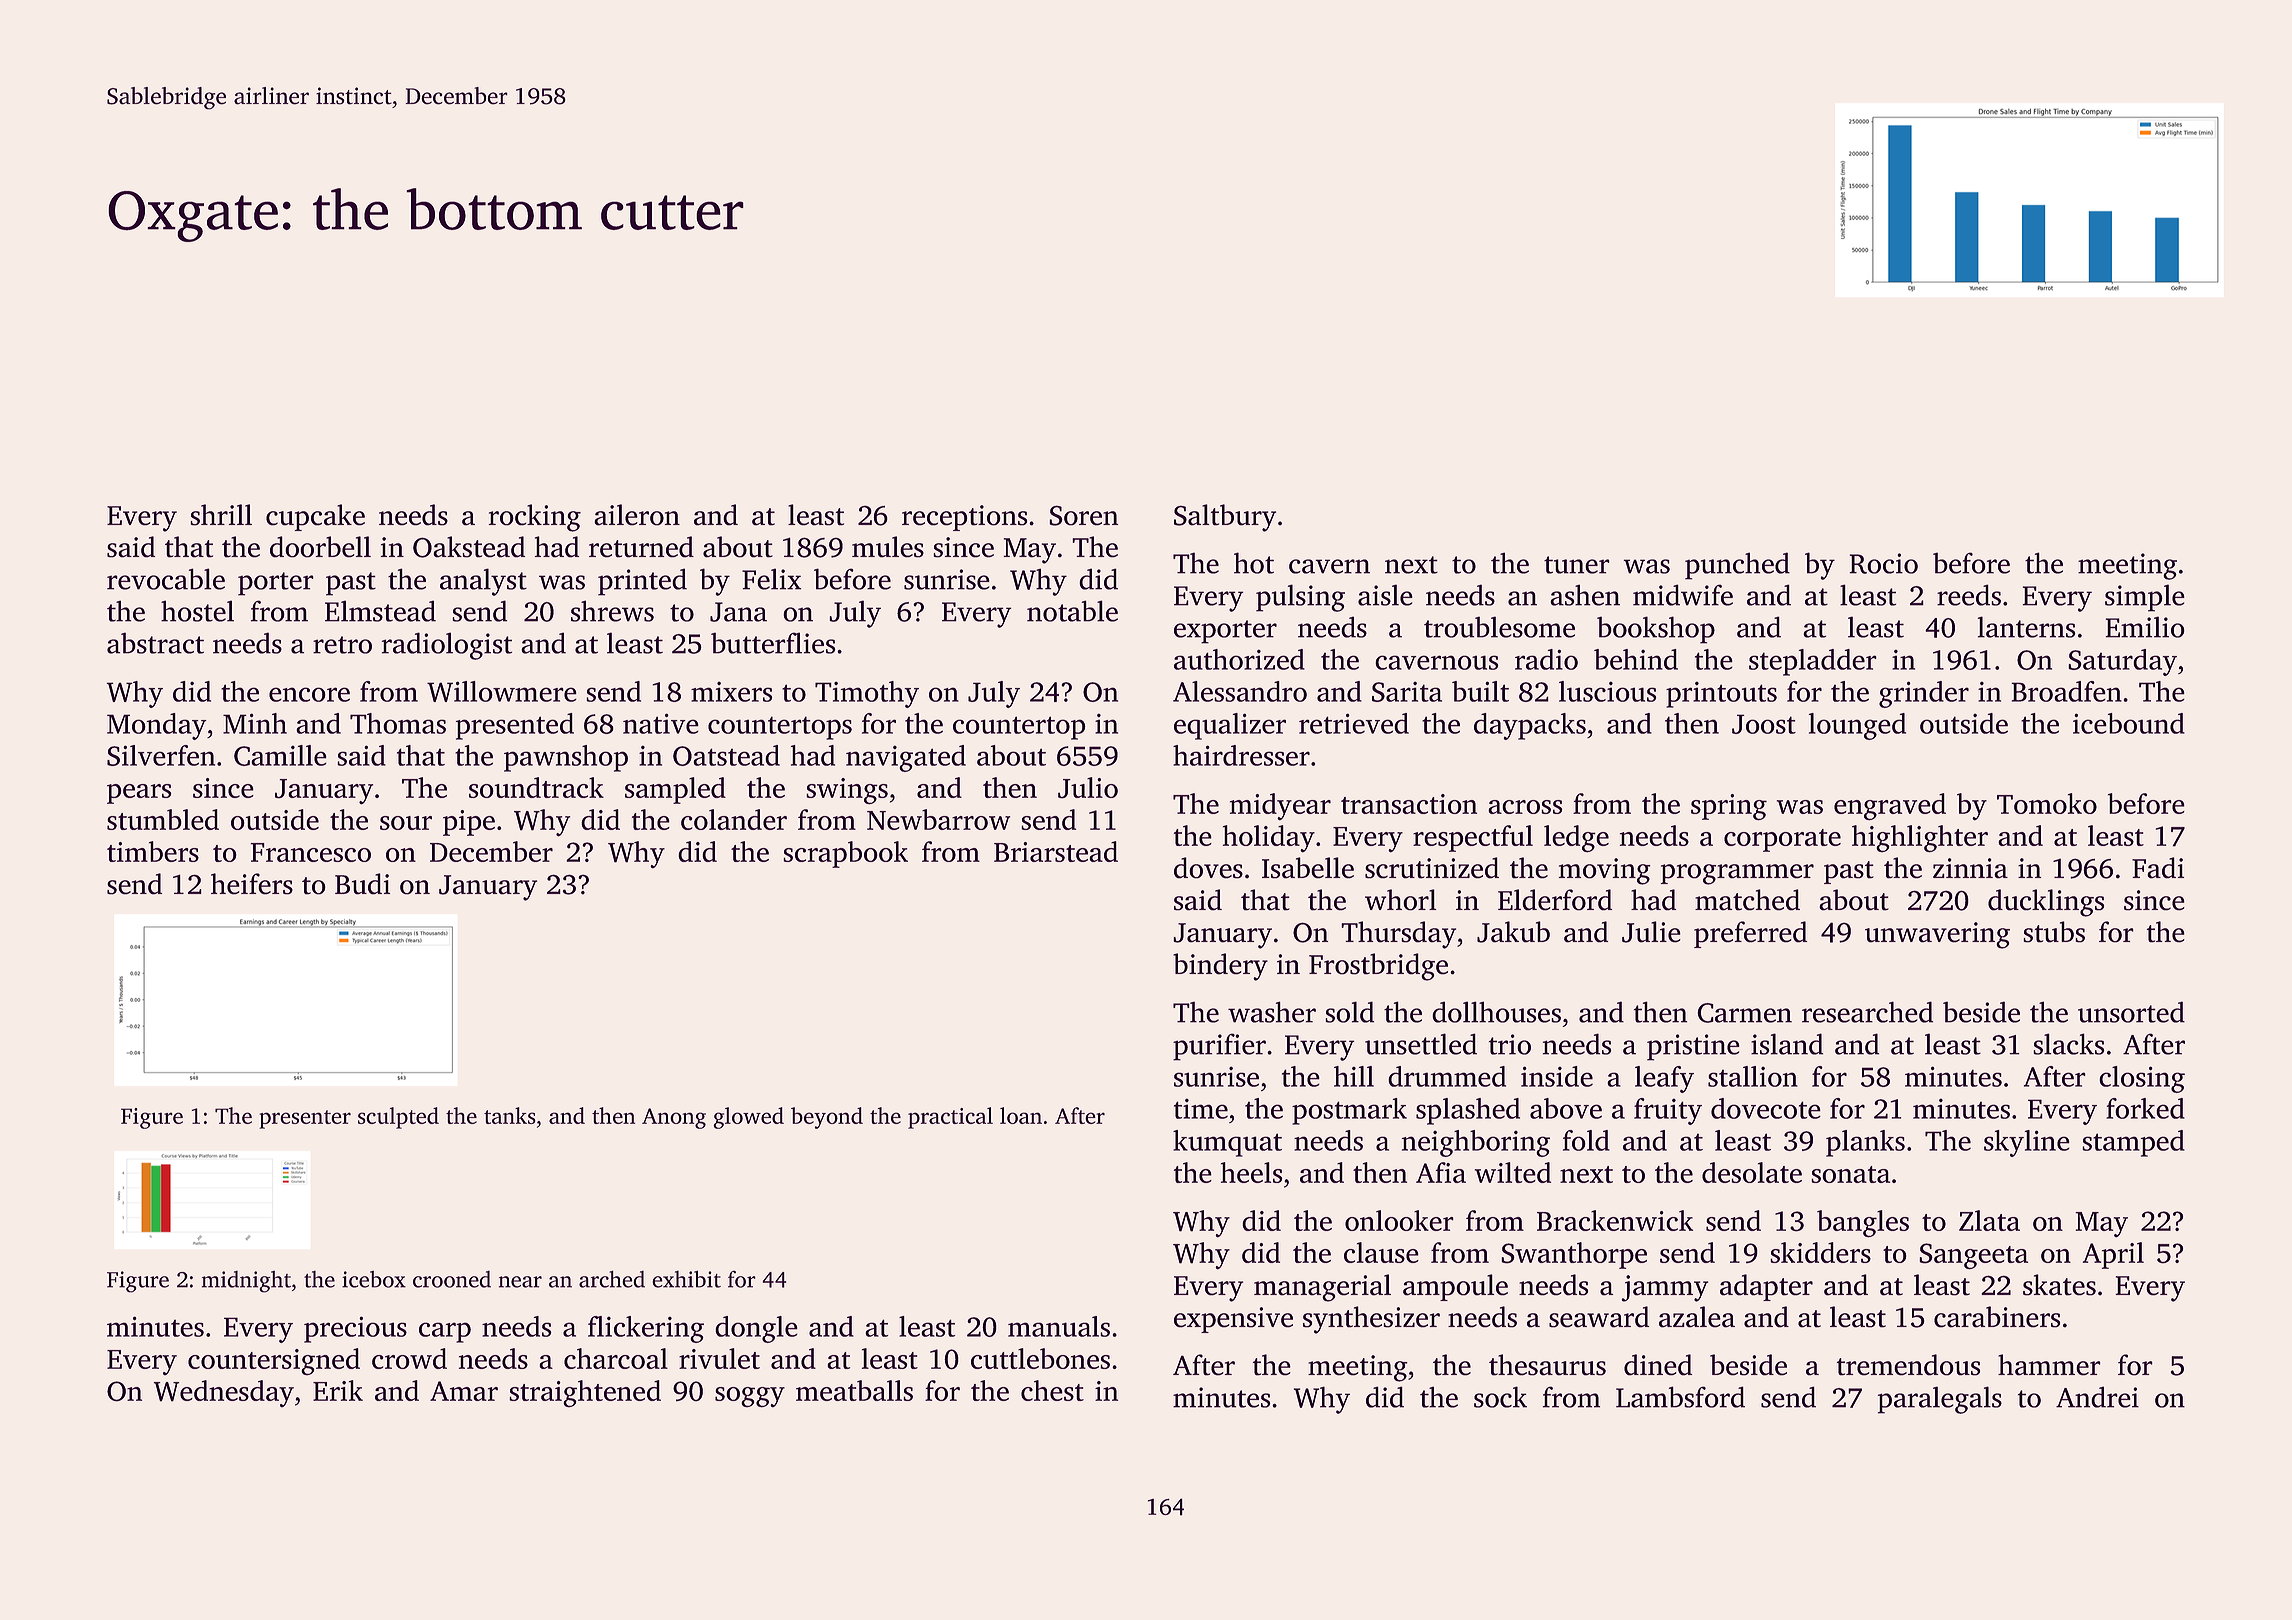 This document has height=1620, width=2292. What do you see at coordinates (221, 515) in the document?
I see `shrill` at bounding box center [221, 515].
